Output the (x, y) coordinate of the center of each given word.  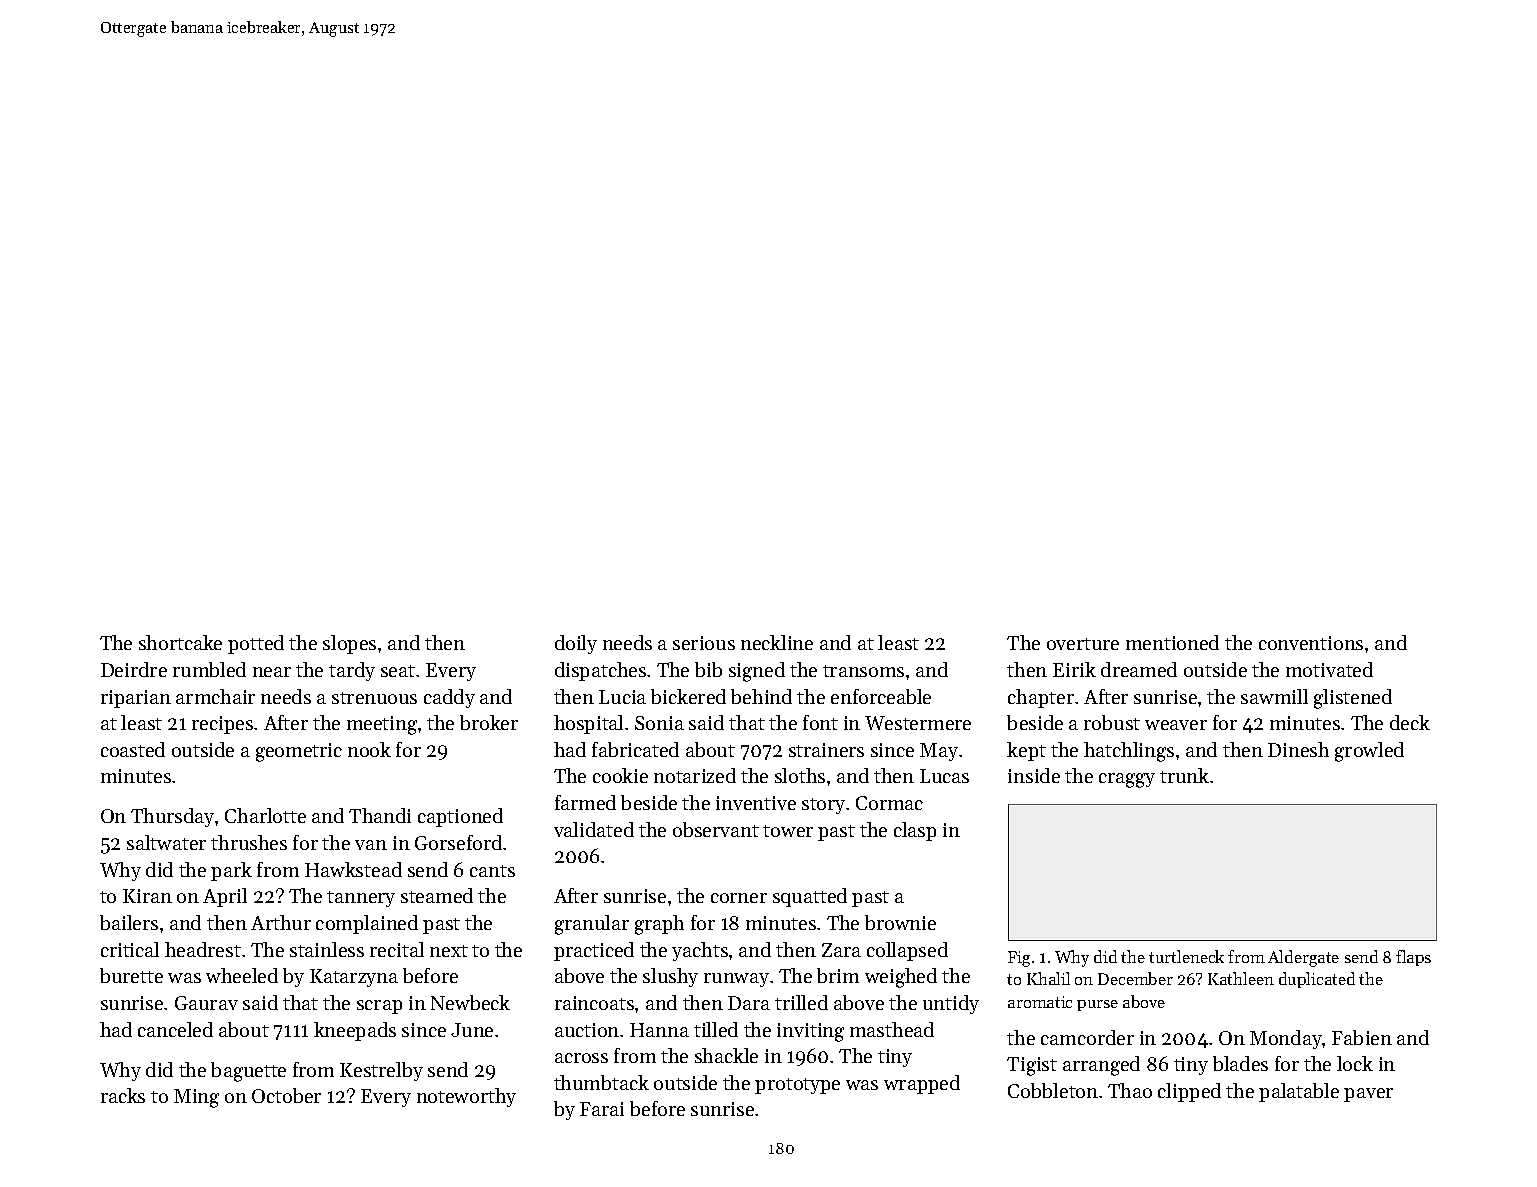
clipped (1189, 1092)
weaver (1176, 725)
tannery (361, 899)
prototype (797, 1086)
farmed (585, 802)
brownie (900, 922)
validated (594, 829)
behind (761, 696)
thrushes (249, 842)
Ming (196, 1098)
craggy (1127, 780)
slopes (349, 644)
